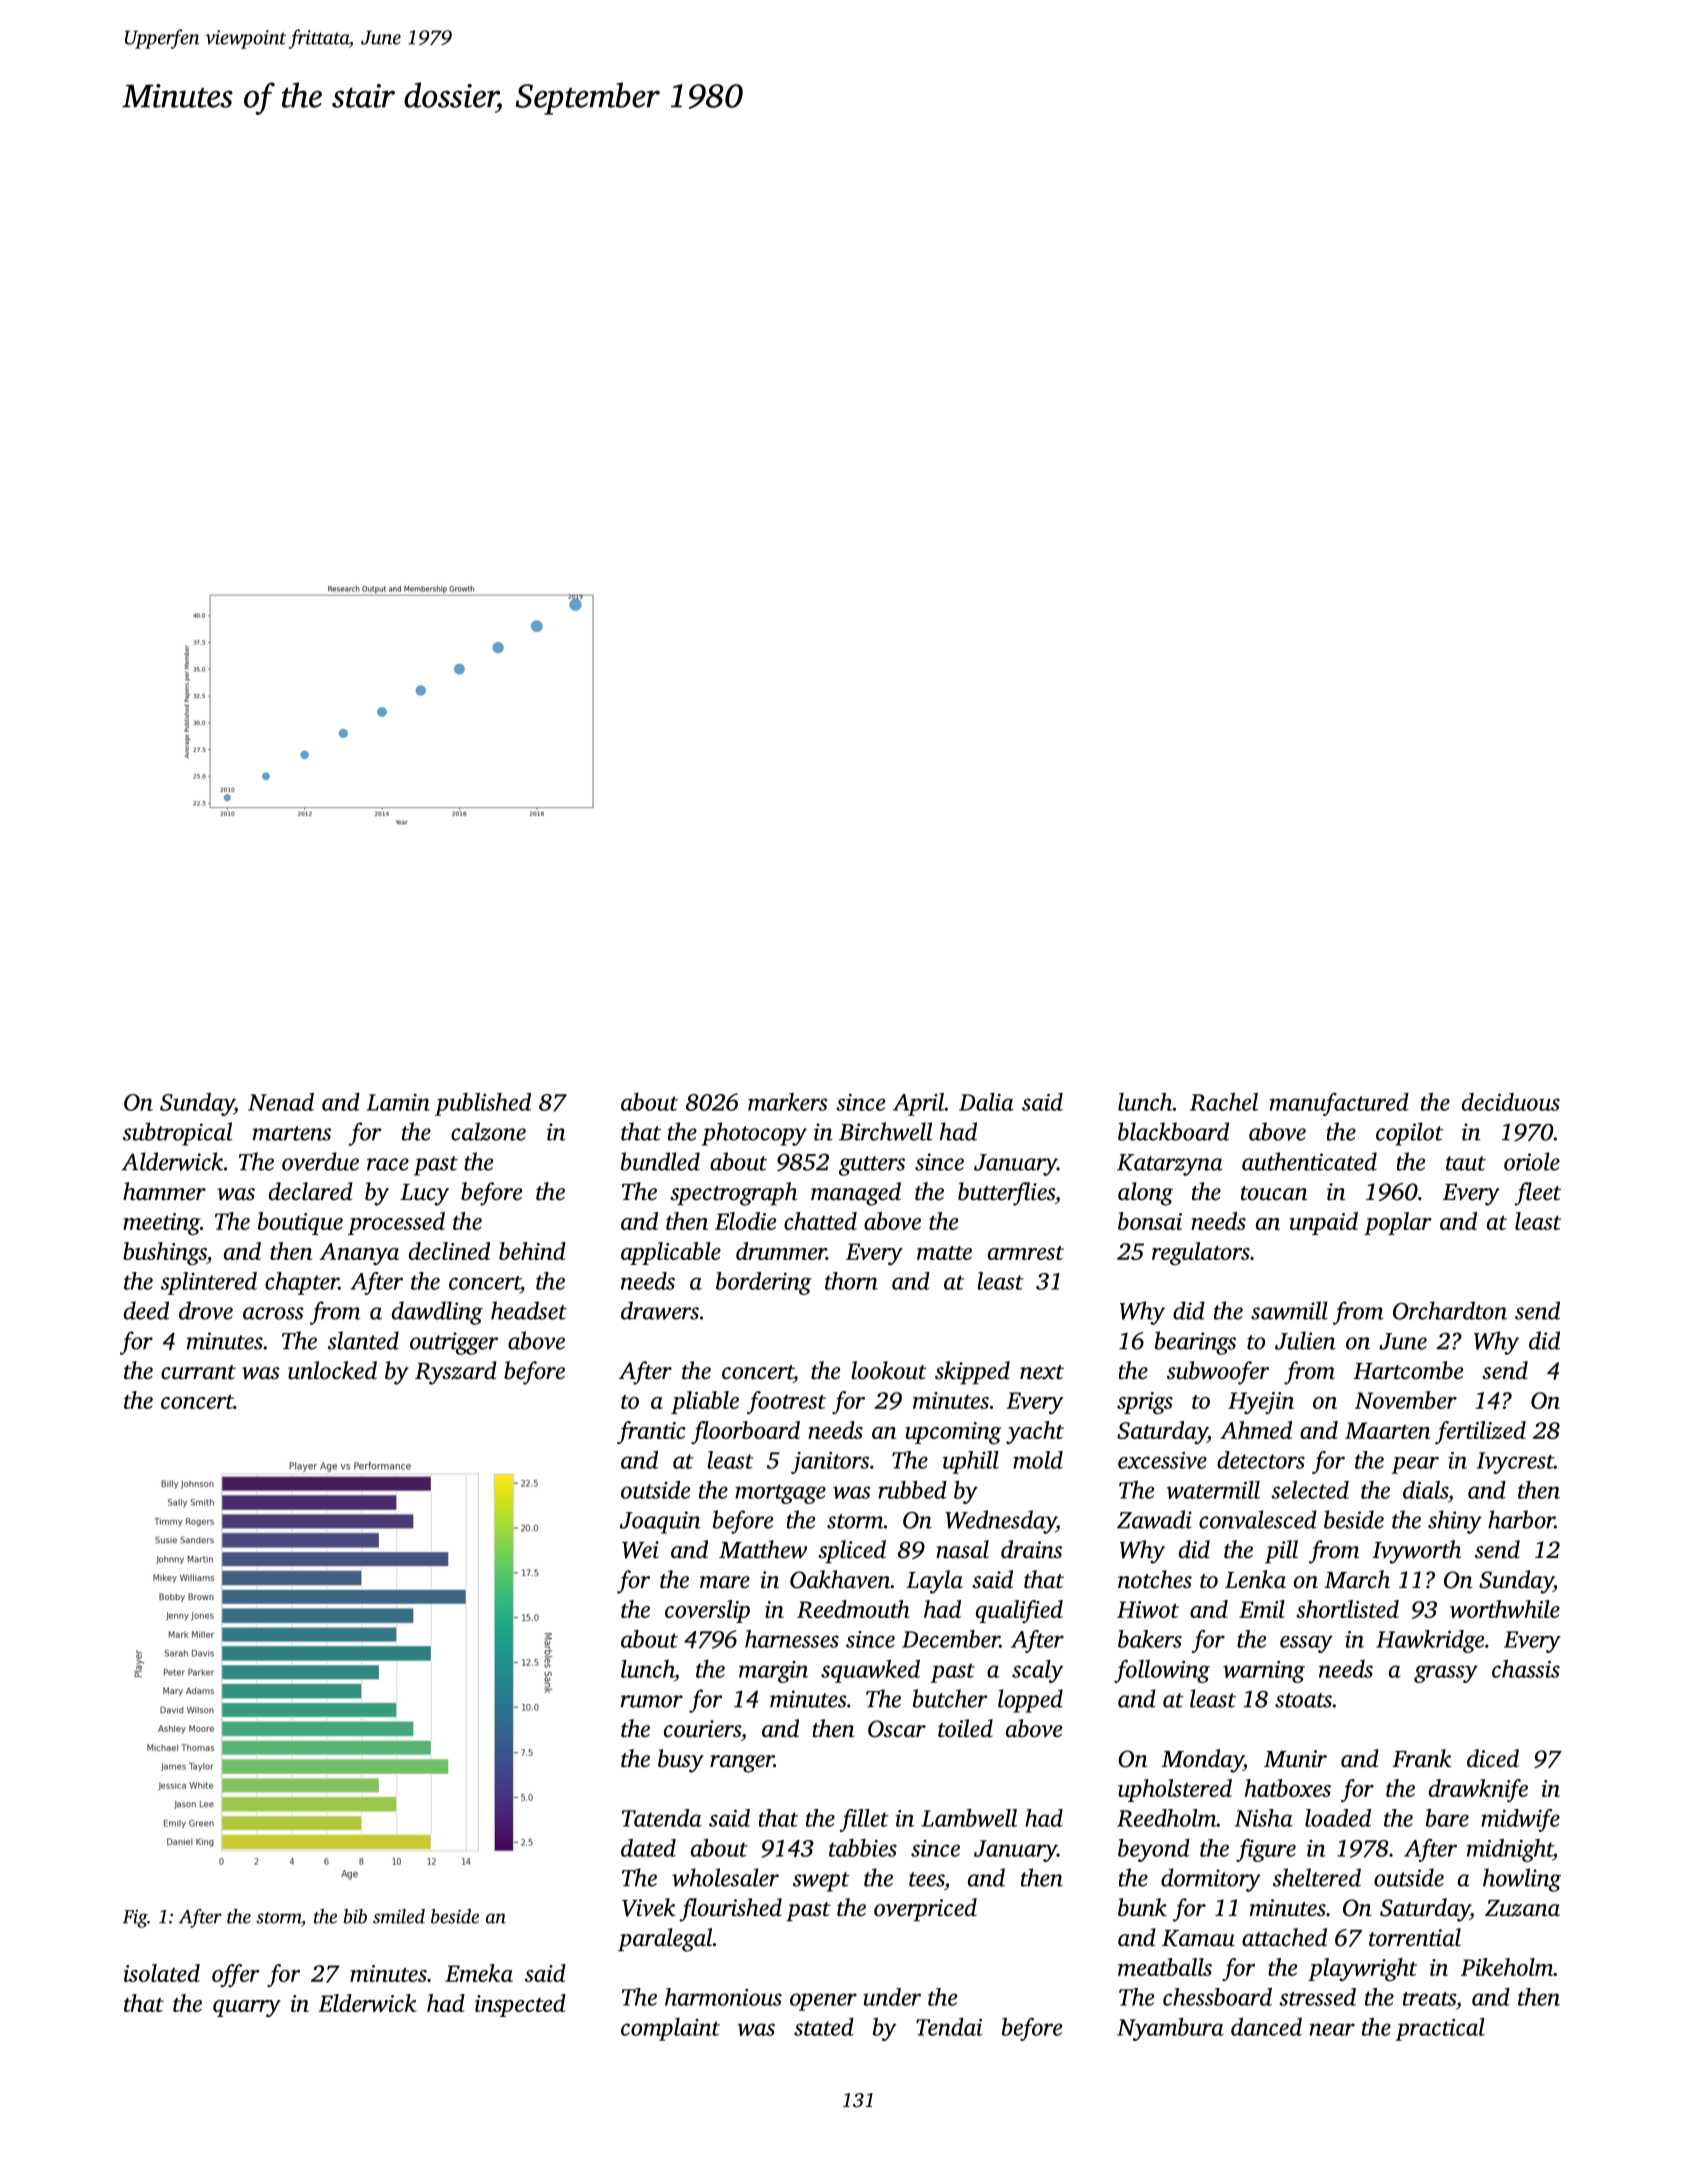  Describe the element at coordinates (872, 1166) in the document. I see `gutters` at that location.
